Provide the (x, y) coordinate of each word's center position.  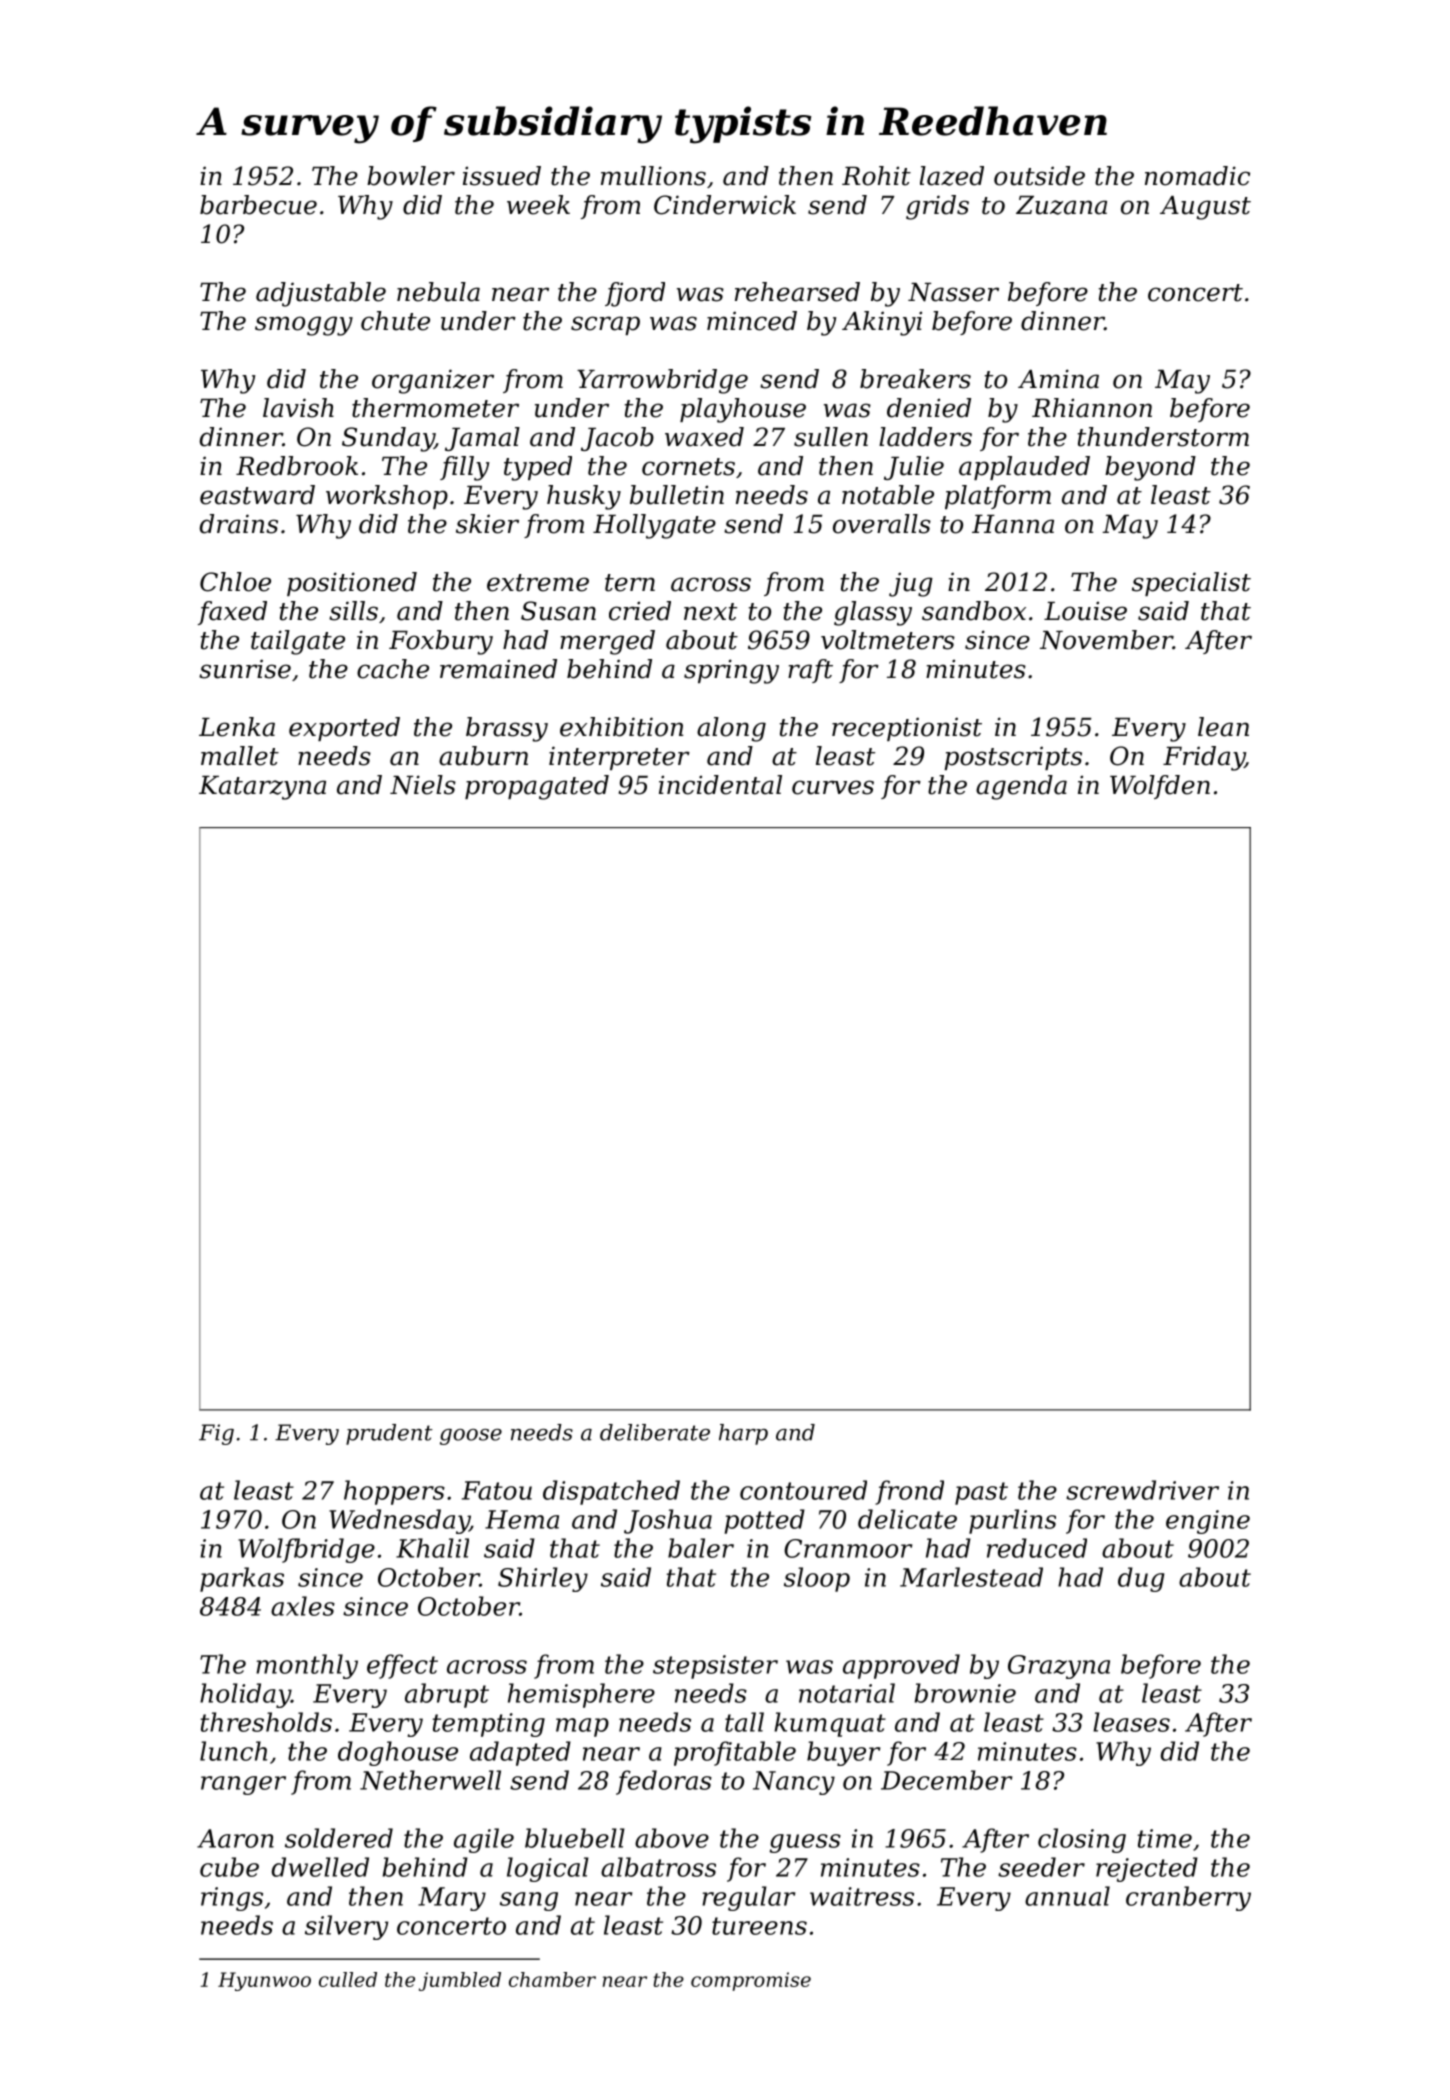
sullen (831, 437)
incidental (720, 785)
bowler (411, 176)
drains (239, 524)
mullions (653, 176)
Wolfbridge (306, 1550)
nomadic (1197, 176)
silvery (346, 1927)
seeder (1041, 1867)
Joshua (668, 1521)
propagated (537, 787)
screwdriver (1142, 1490)
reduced (1037, 1548)
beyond (1150, 468)
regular (748, 1898)
